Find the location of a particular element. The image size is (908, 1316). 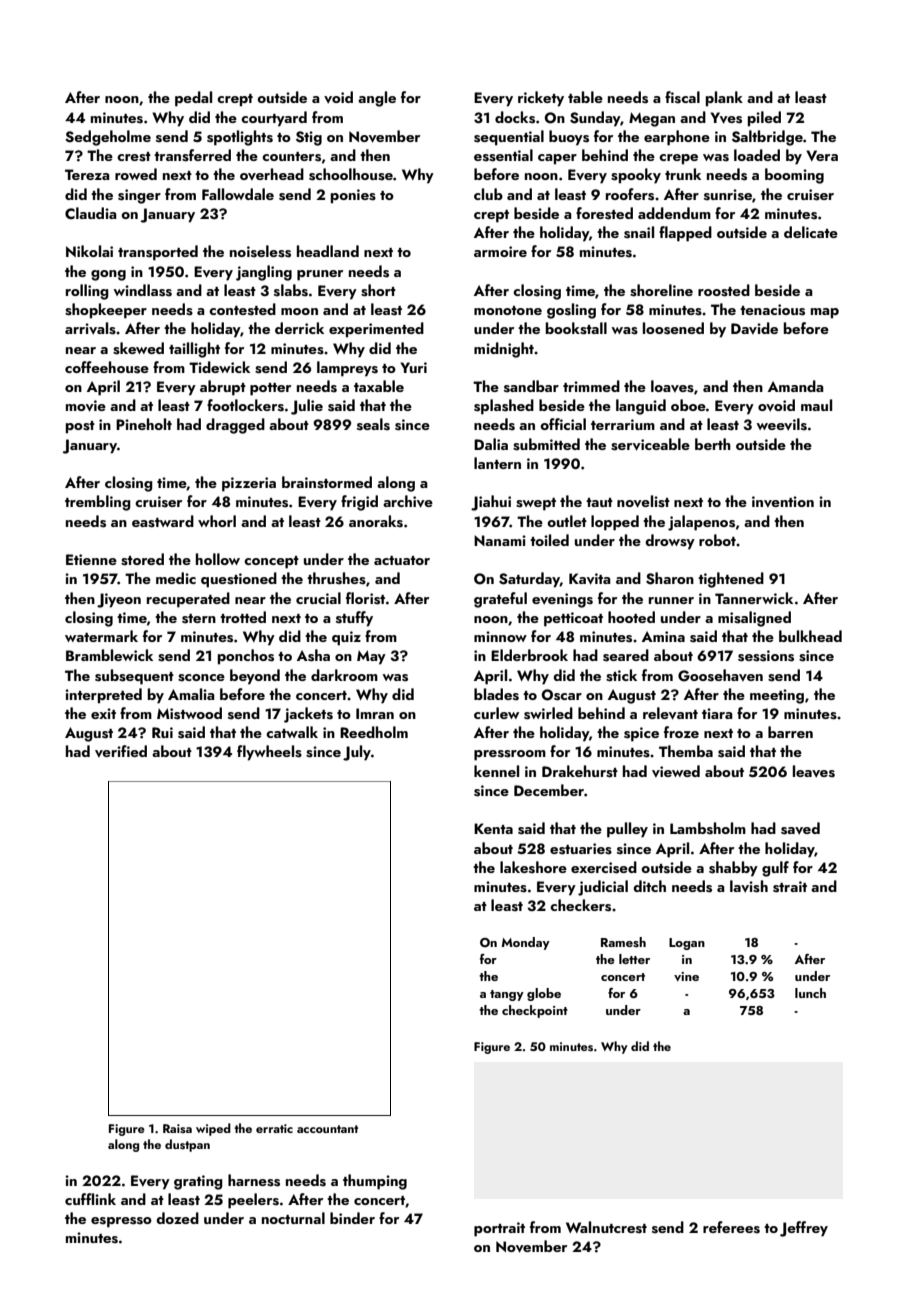

fiscal is located at coordinates (682, 97).
